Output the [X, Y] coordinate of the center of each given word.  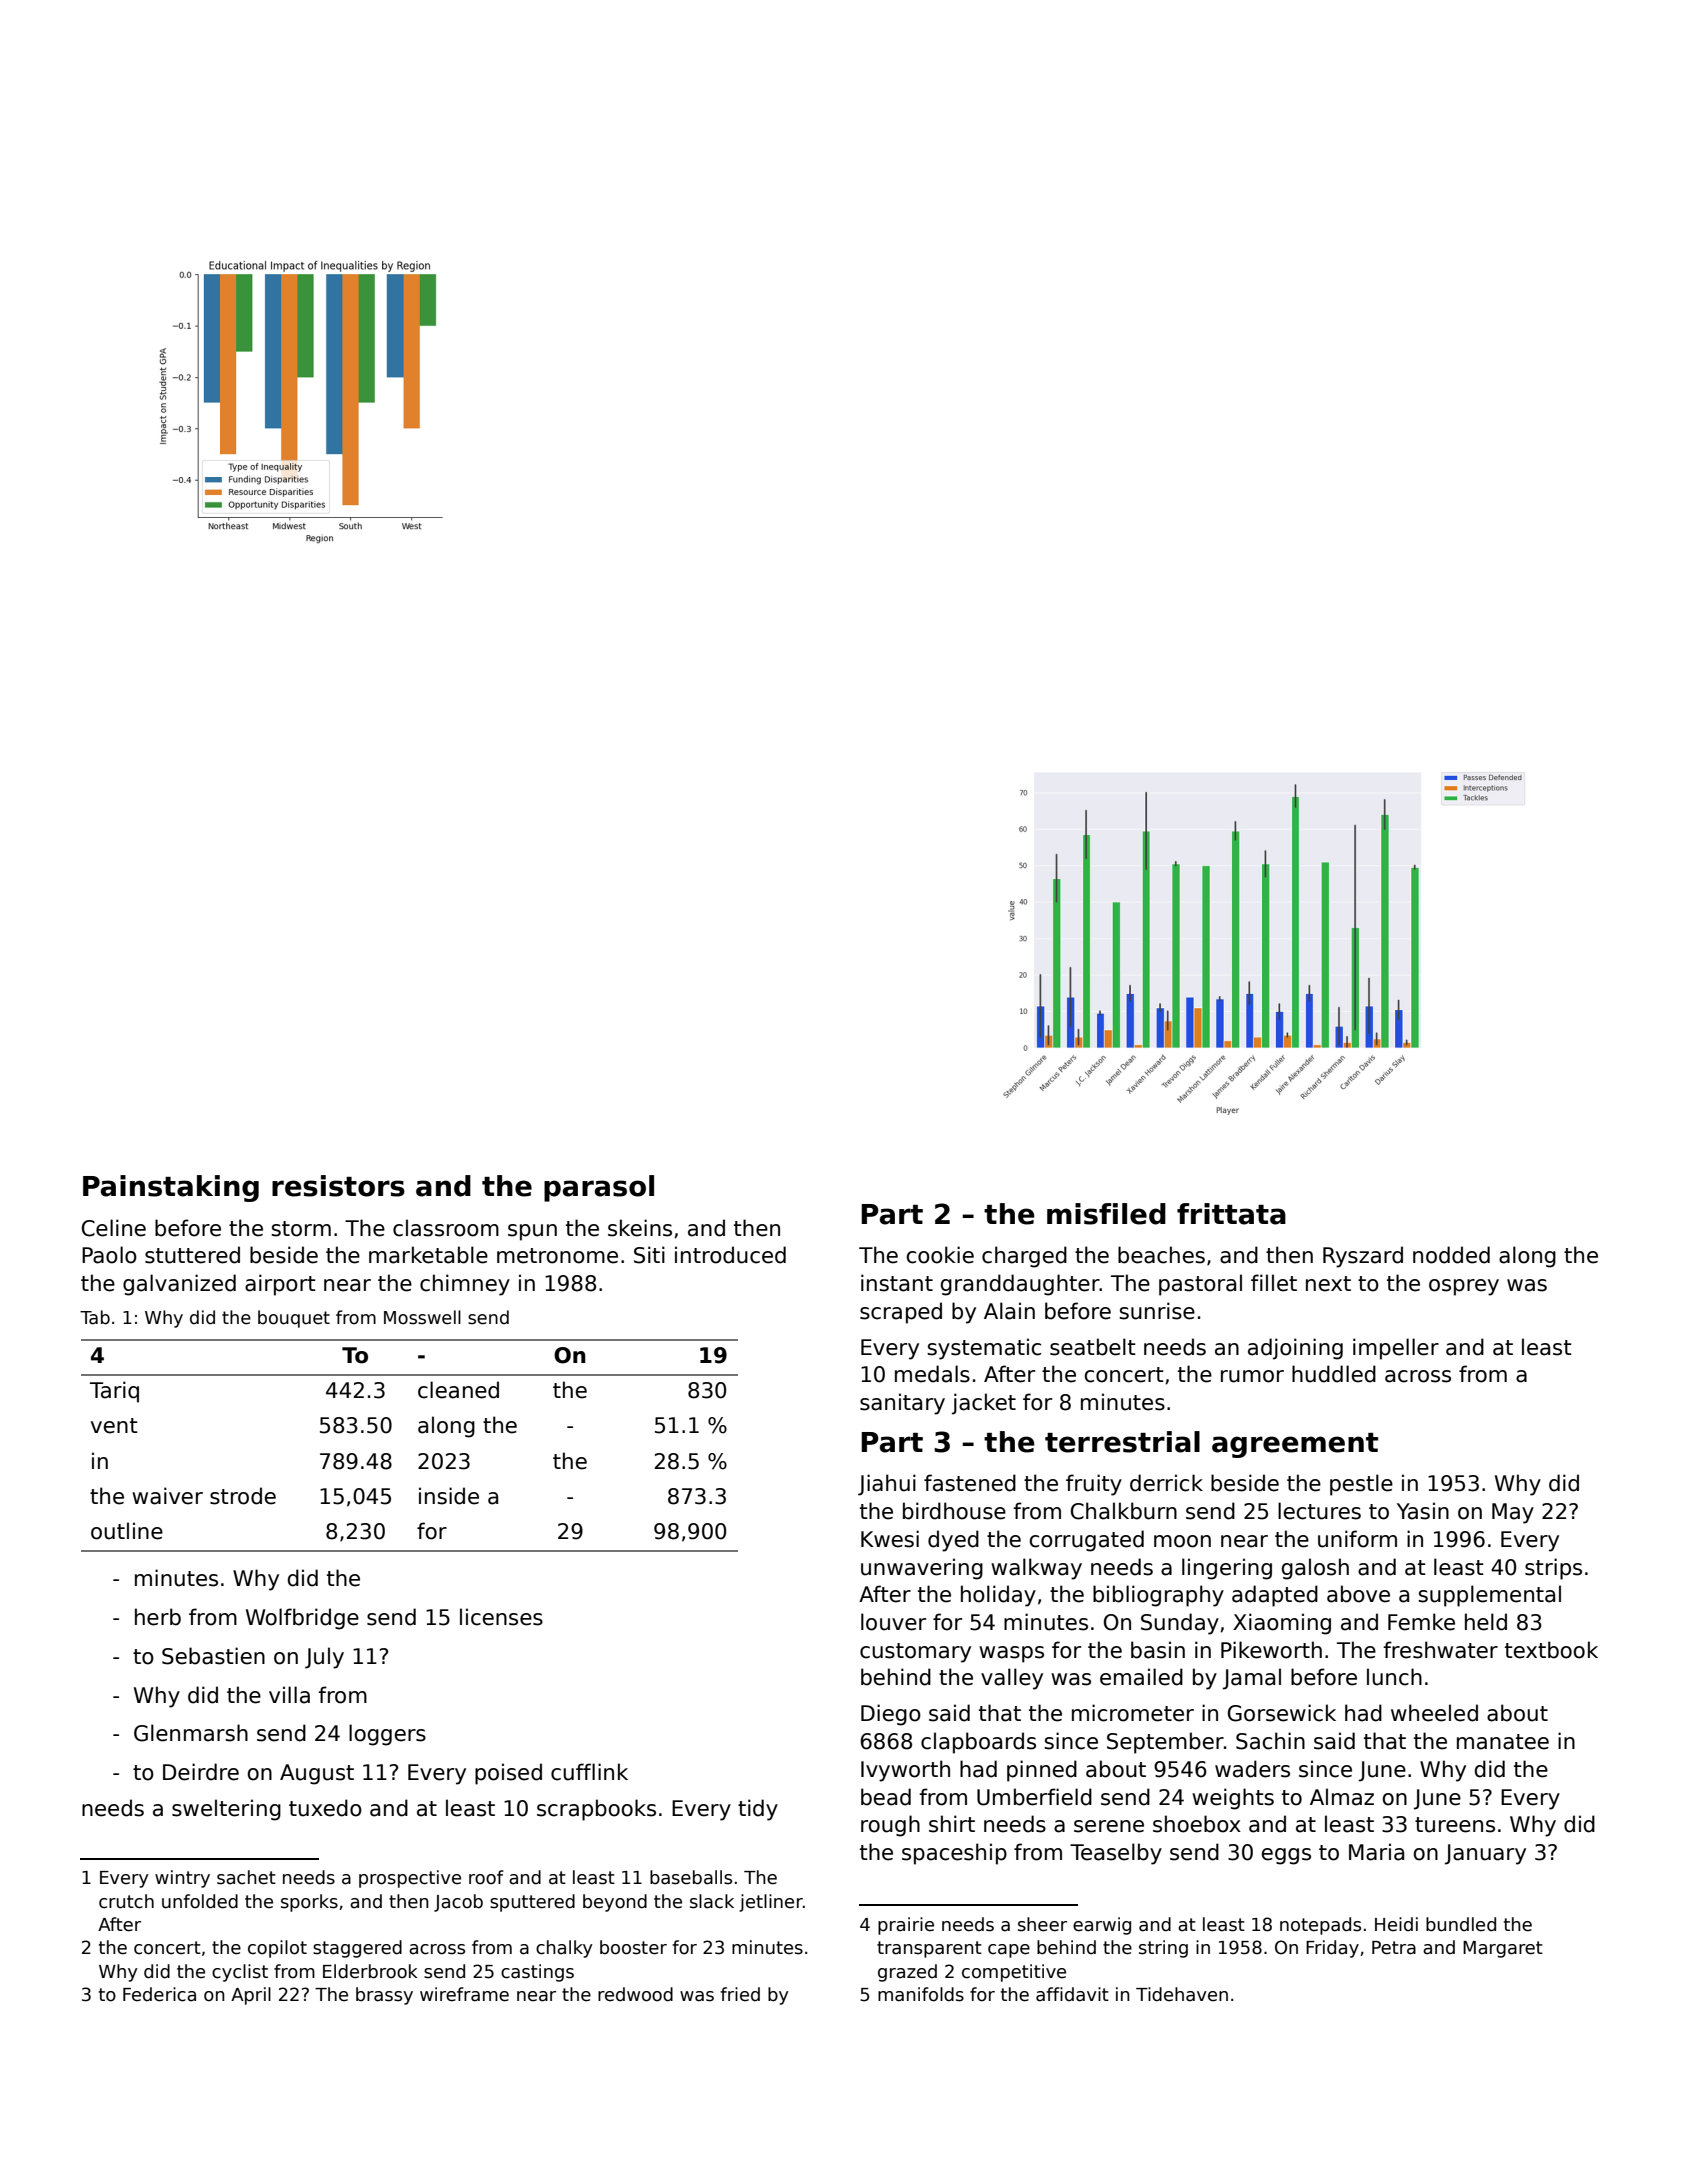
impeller [1396, 1349]
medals [932, 1374]
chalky [564, 1949]
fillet [1274, 1283]
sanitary [902, 1404]
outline [127, 1531]
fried [740, 1994]
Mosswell [422, 1317]
